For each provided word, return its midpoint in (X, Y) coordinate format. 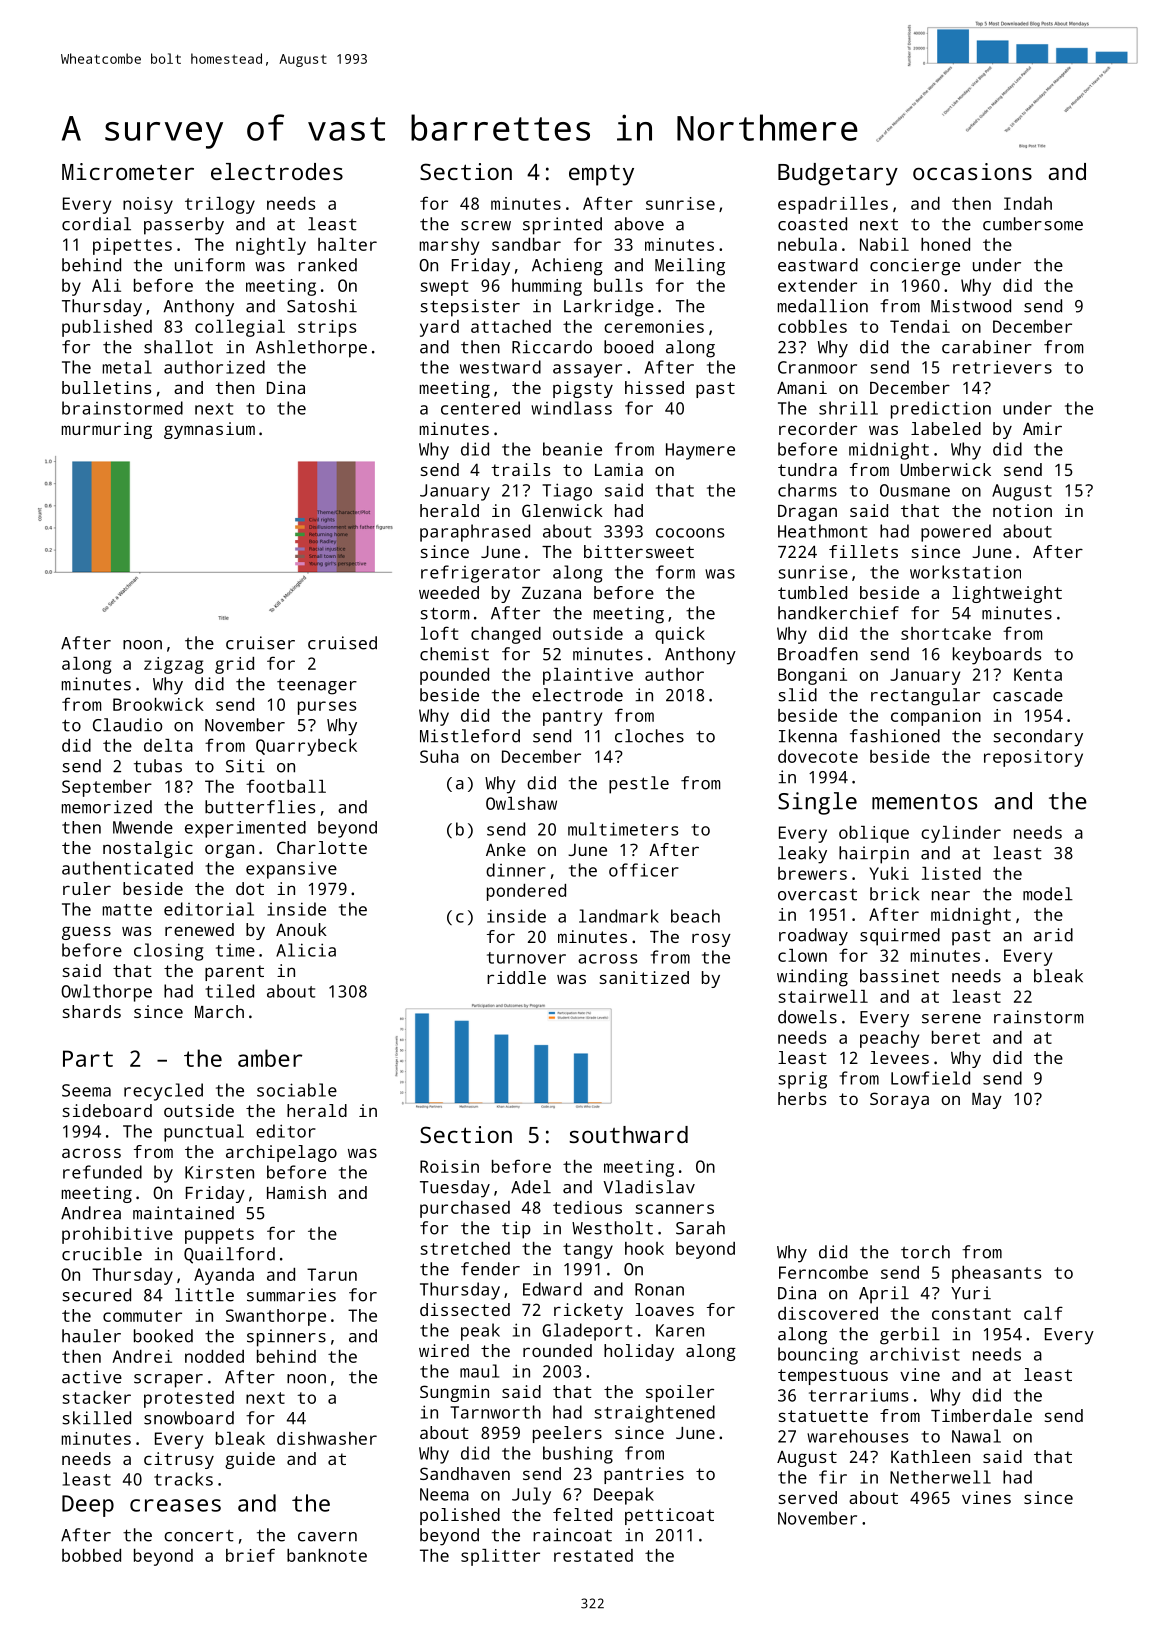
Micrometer (128, 171)
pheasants (996, 1274)
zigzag (173, 665)
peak (480, 1332)
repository (1033, 758)
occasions (972, 171)
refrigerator (480, 574)
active (92, 1377)
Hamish (296, 1192)
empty (601, 175)
